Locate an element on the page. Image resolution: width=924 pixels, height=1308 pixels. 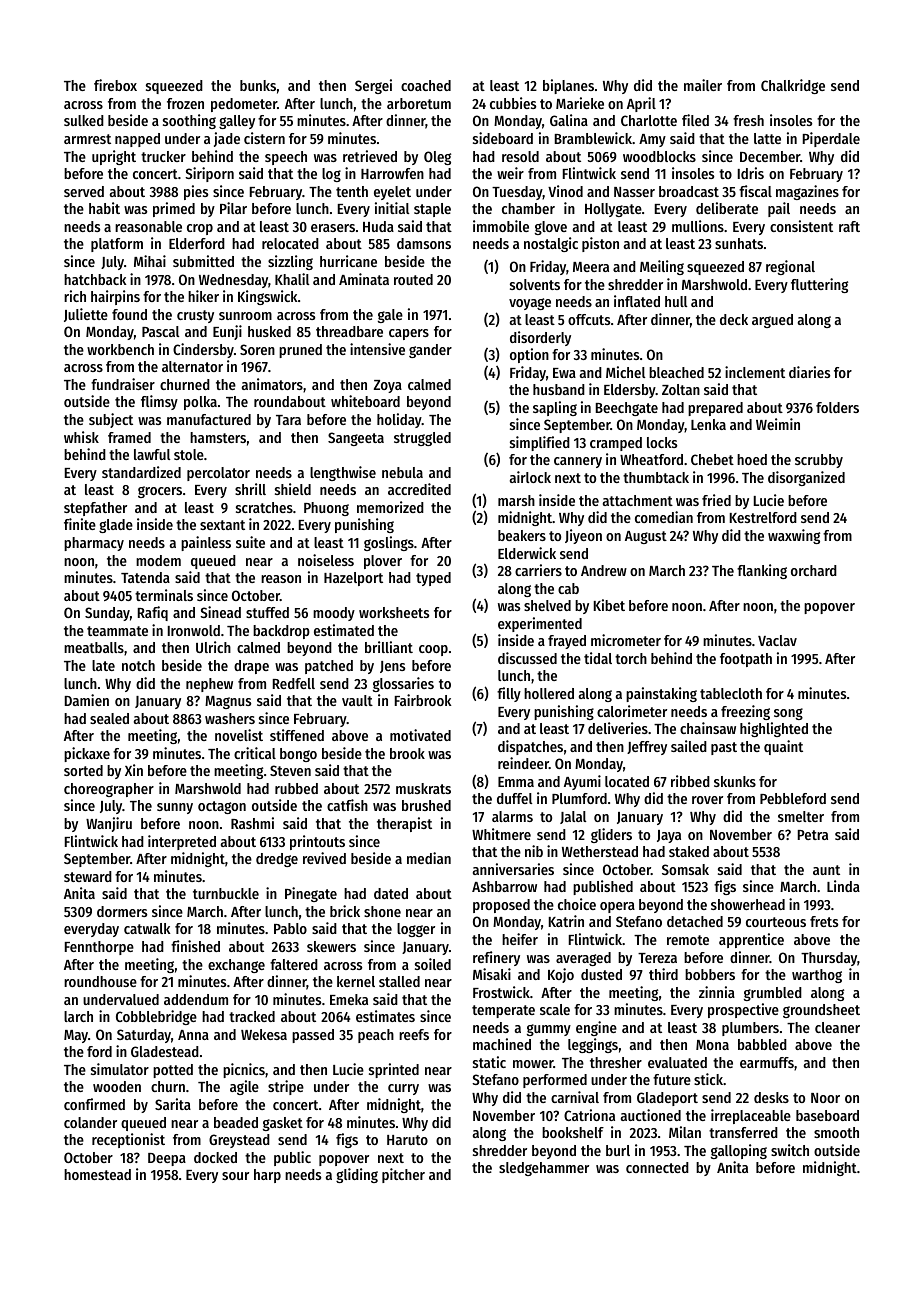
standardized is located at coordinates (141, 472).
